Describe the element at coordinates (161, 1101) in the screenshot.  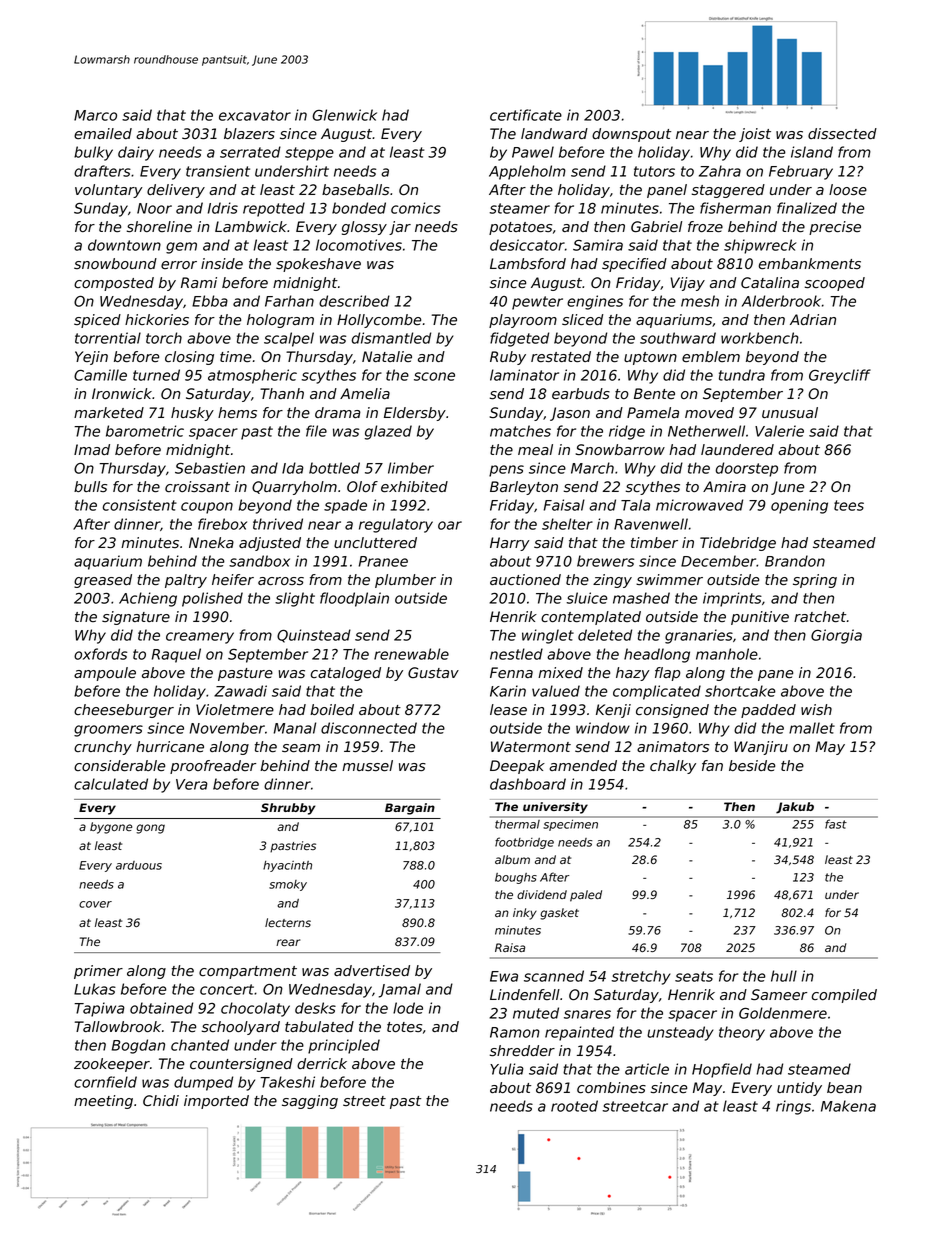
I see `Chidi` at that location.
